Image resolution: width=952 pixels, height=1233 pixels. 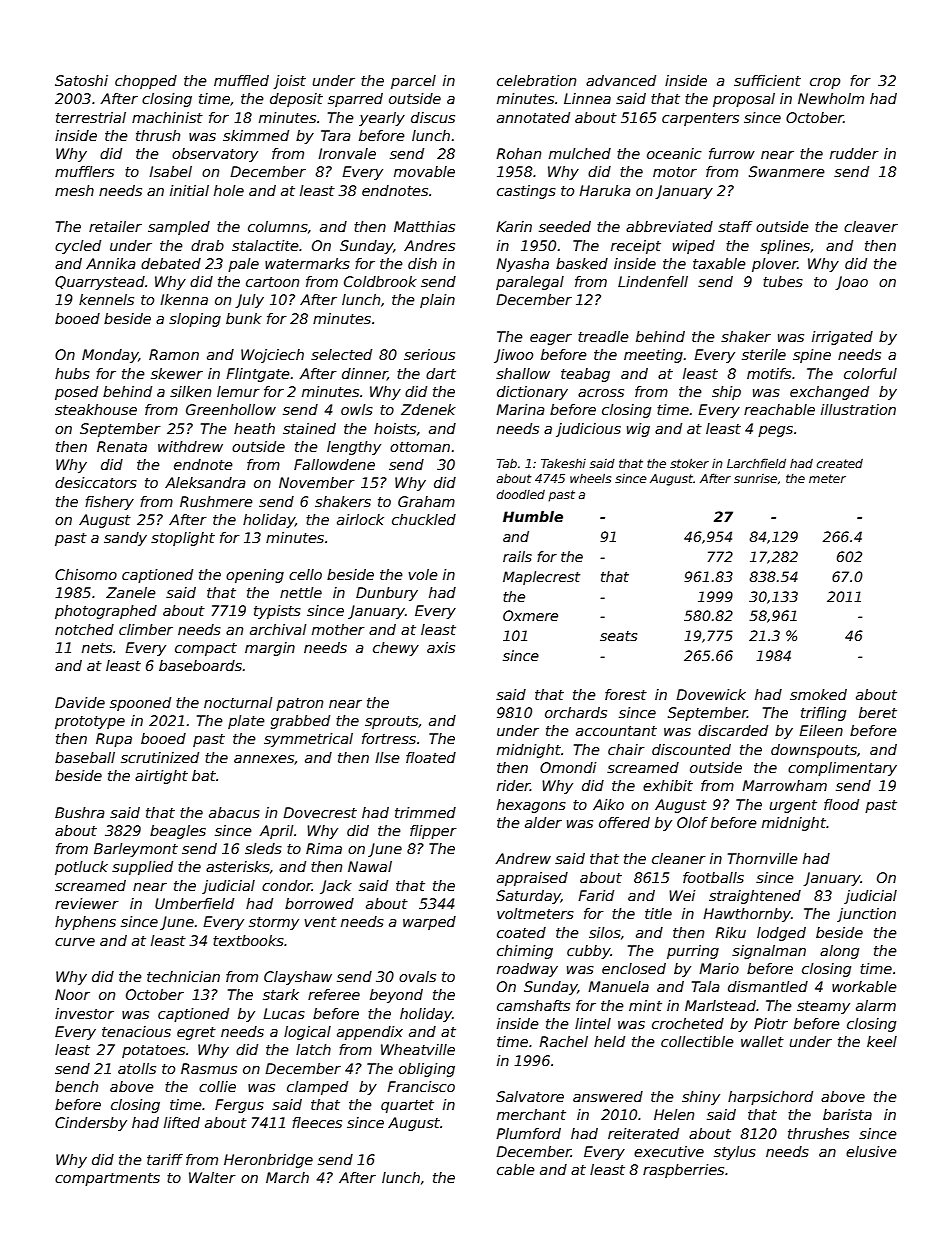 What do you see at coordinates (847, 1114) in the document?
I see `barista` at bounding box center [847, 1114].
